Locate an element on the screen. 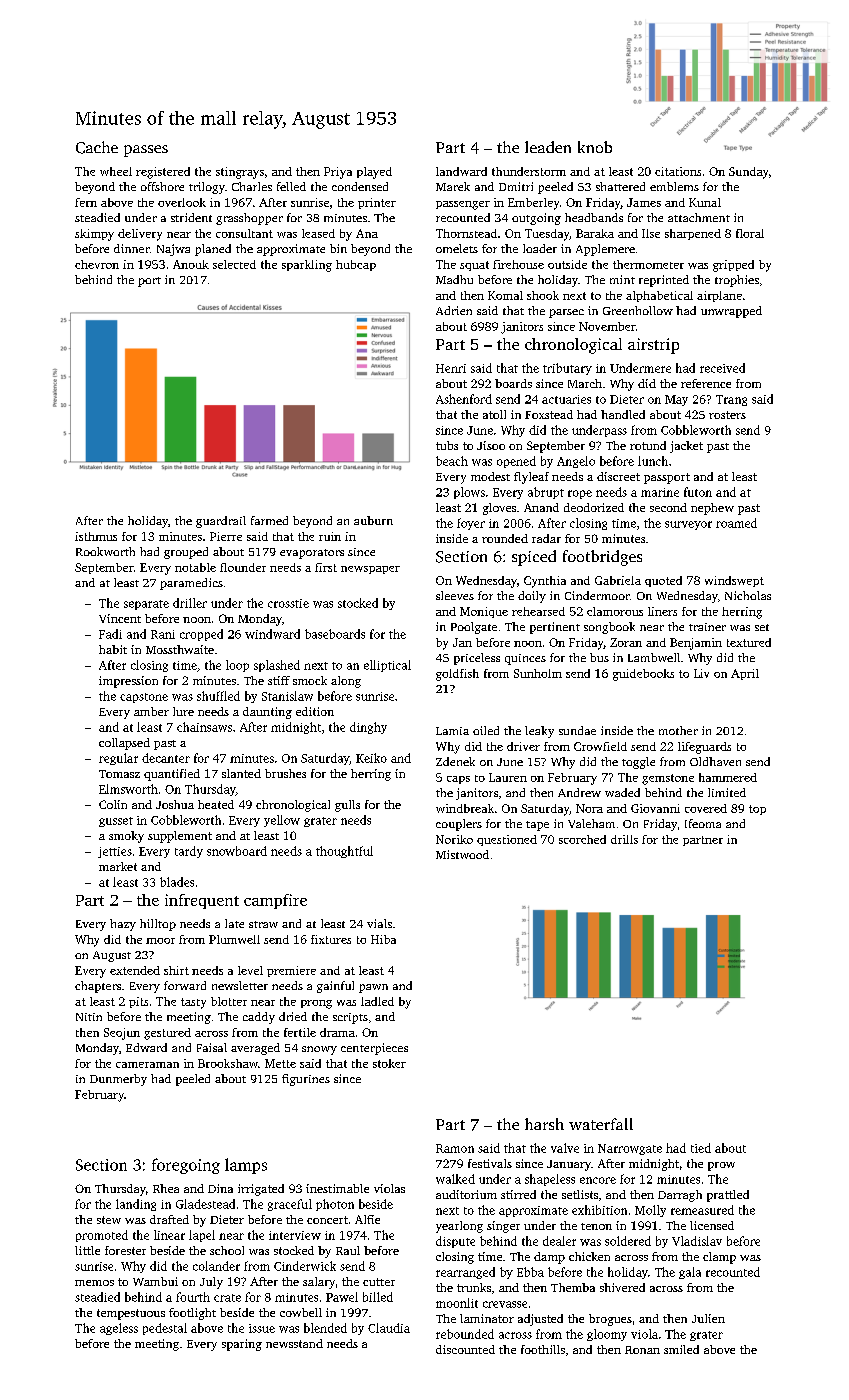  Vincent is located at coordinates (120, 618).
